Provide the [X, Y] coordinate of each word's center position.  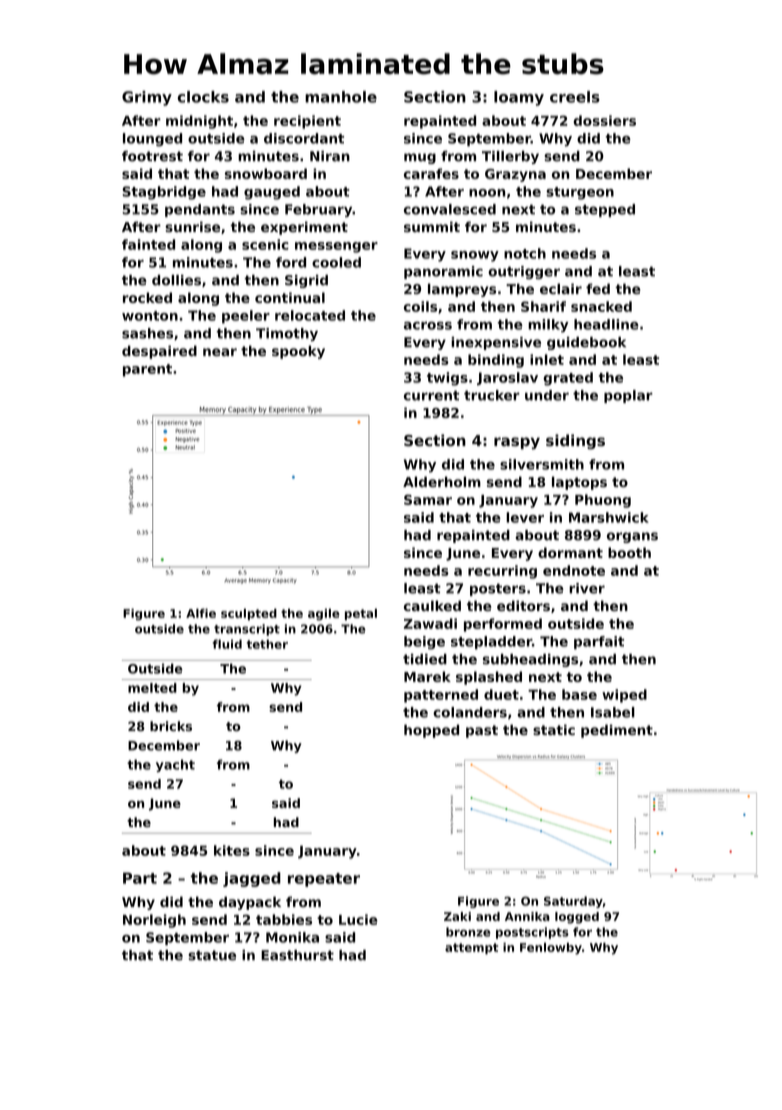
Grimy [147, 98]
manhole [341, 97]
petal [361, 614]
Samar [428, 499]
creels [575, 97]
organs [632, 537]
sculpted [249, 614]
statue [212, 955]
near [220, 352]
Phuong [603, 501]
